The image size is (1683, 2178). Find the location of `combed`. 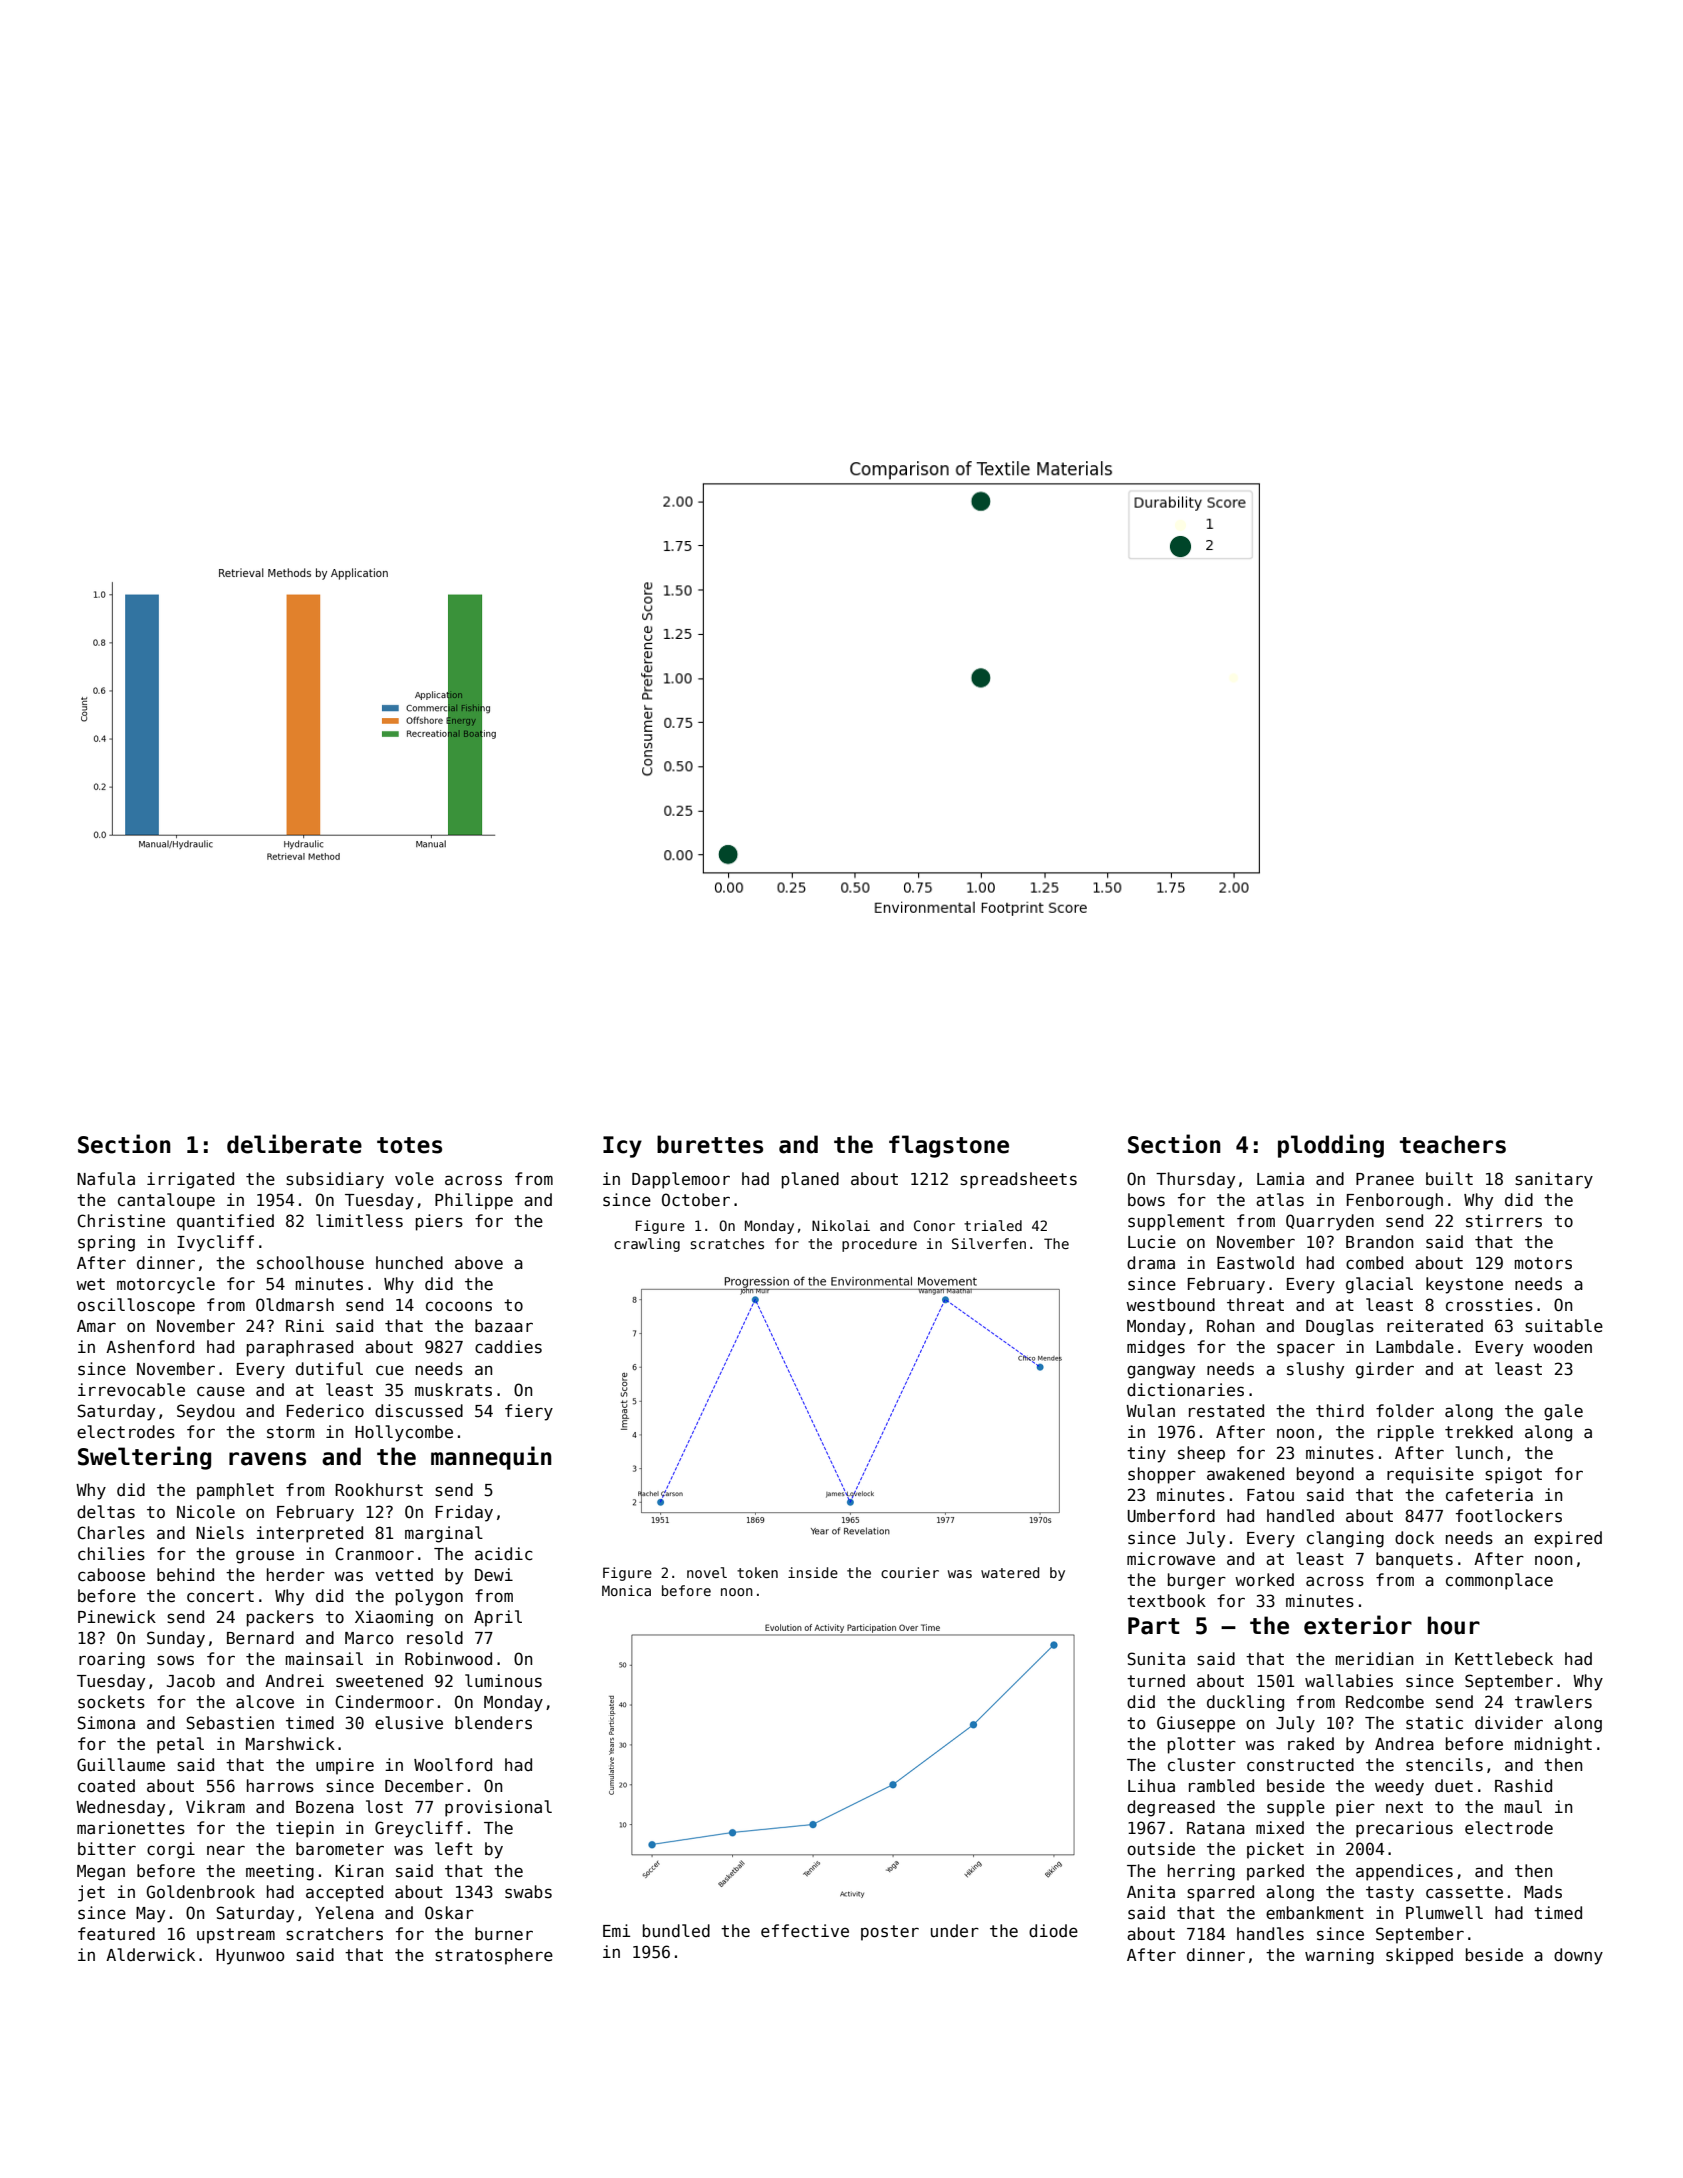

combed is located at coordinates (1374, 1263).
